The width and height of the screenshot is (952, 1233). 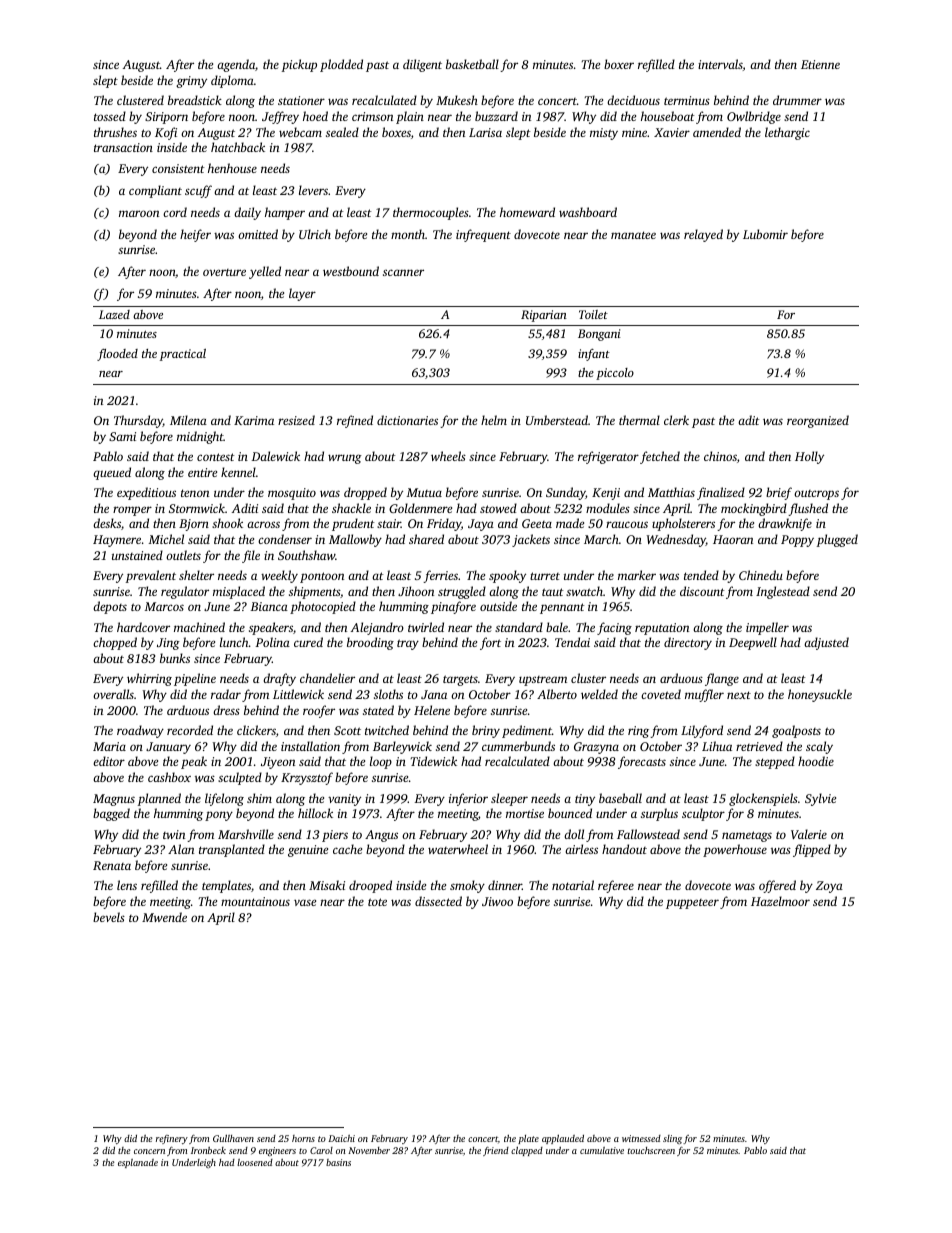 I want to click on puppeteer, so click(x=692, y=904).
